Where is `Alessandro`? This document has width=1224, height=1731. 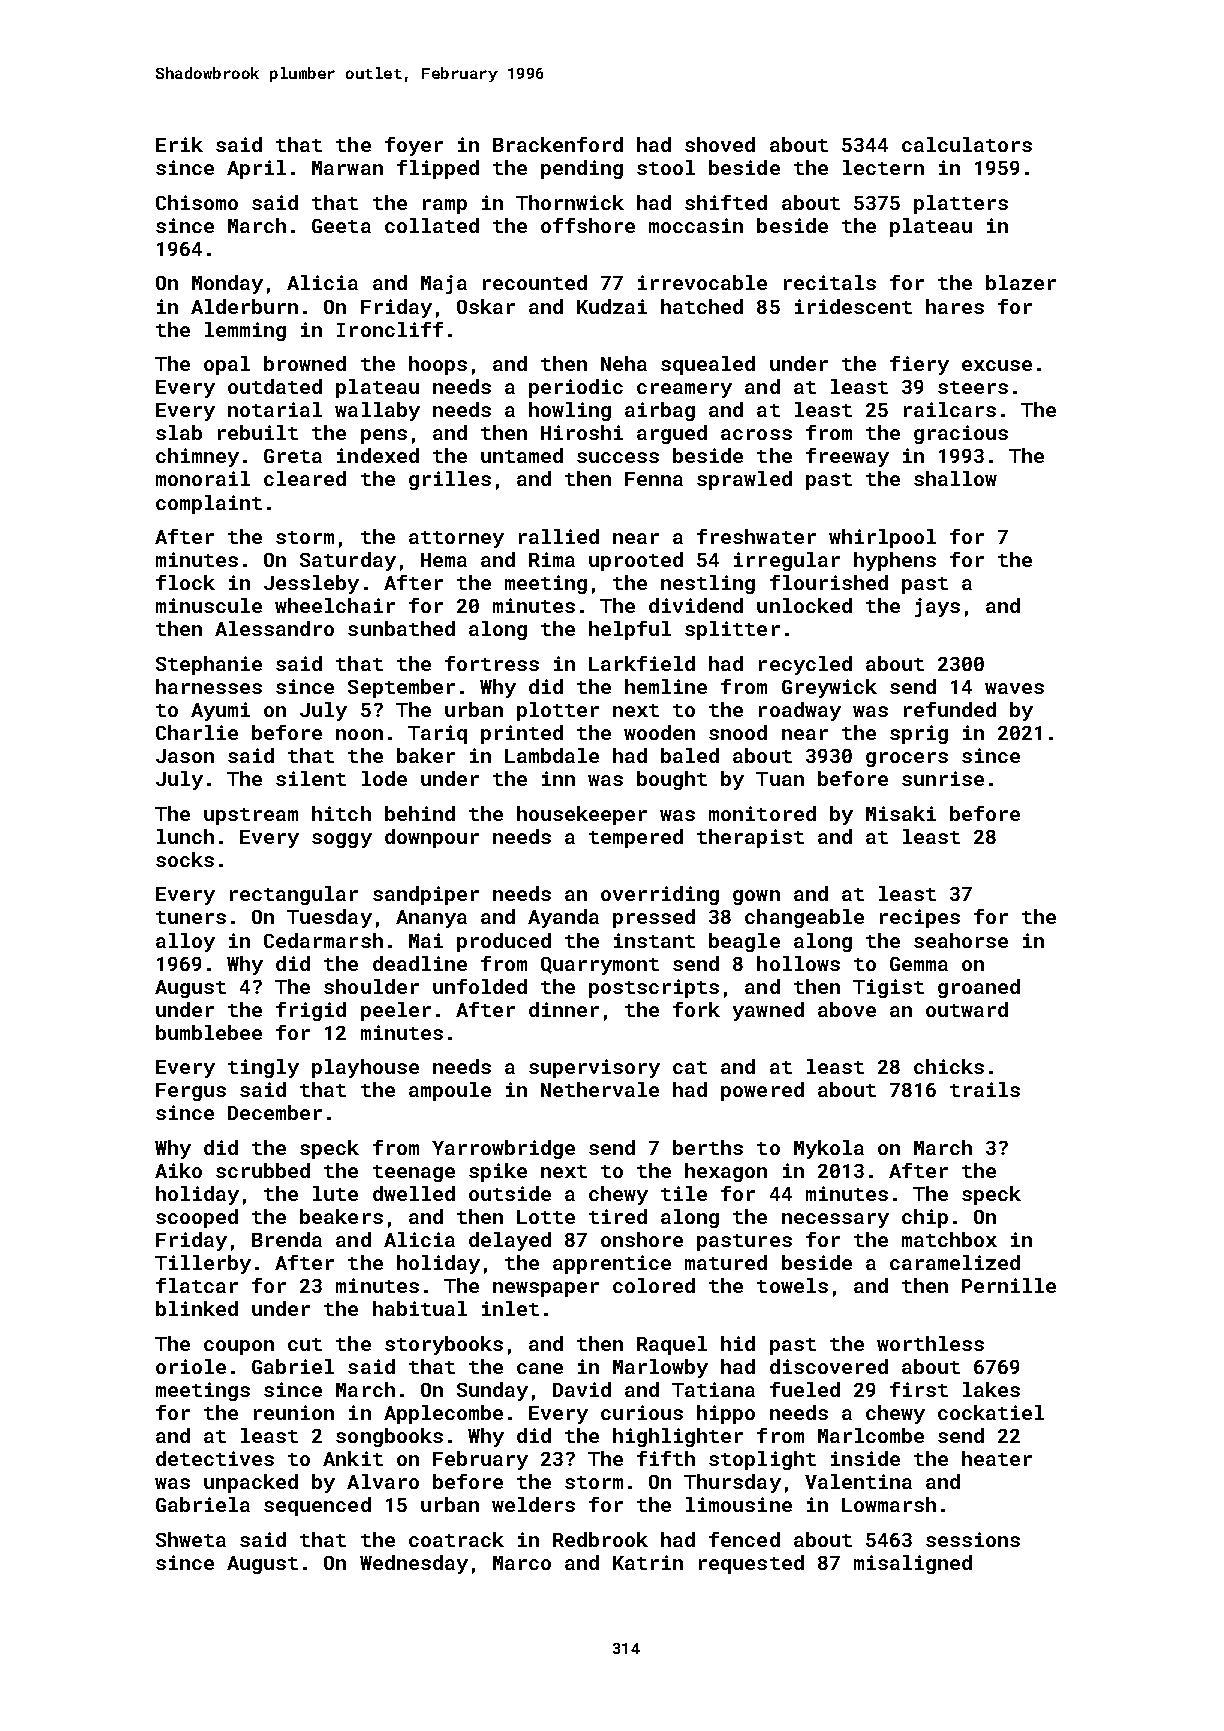
Alessandro is located at coordinates (274, 628).
